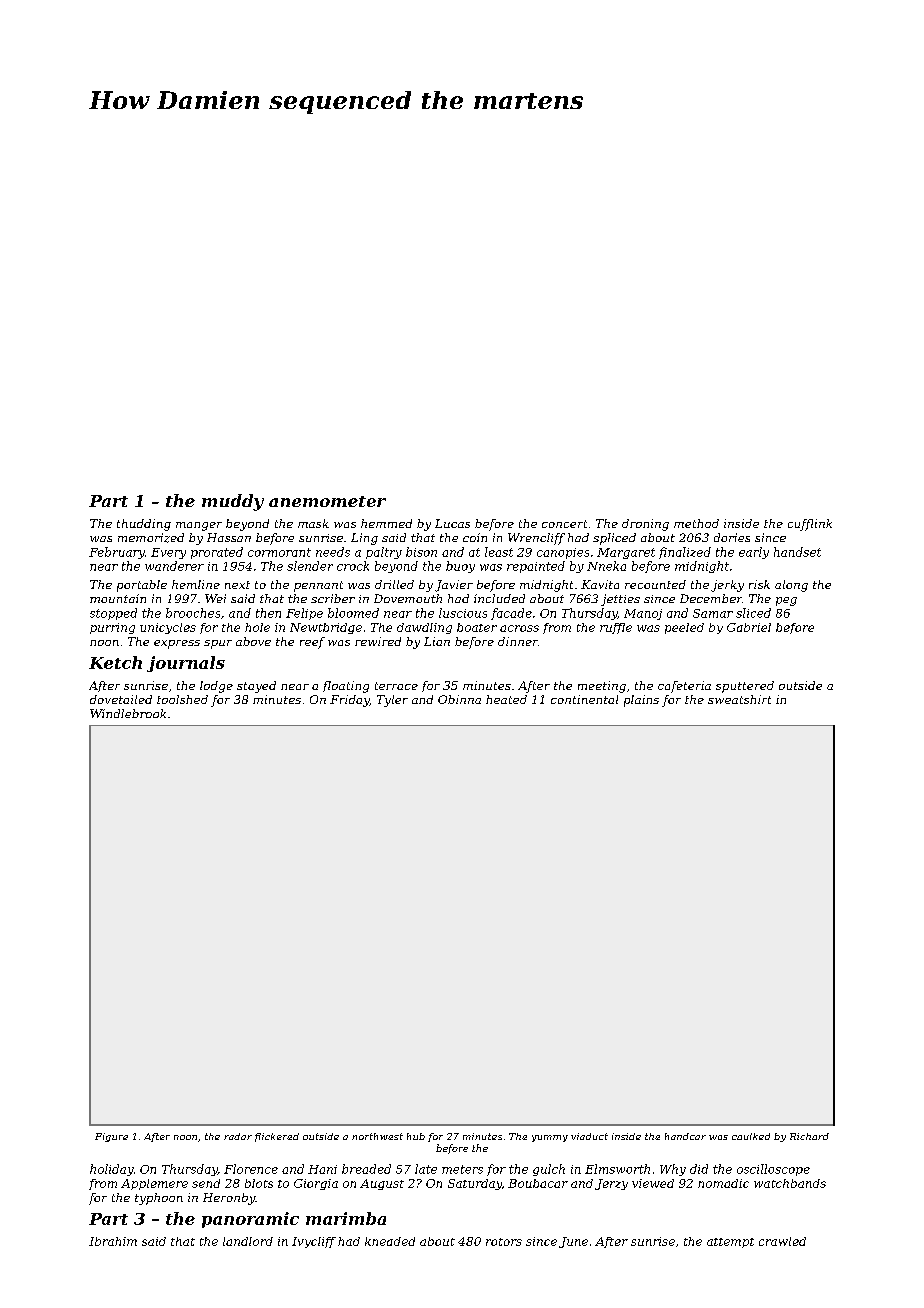  What do you see at coordinates (550, 1138) in the image?
I see `yummy` at bounding box center [550, 1138].
